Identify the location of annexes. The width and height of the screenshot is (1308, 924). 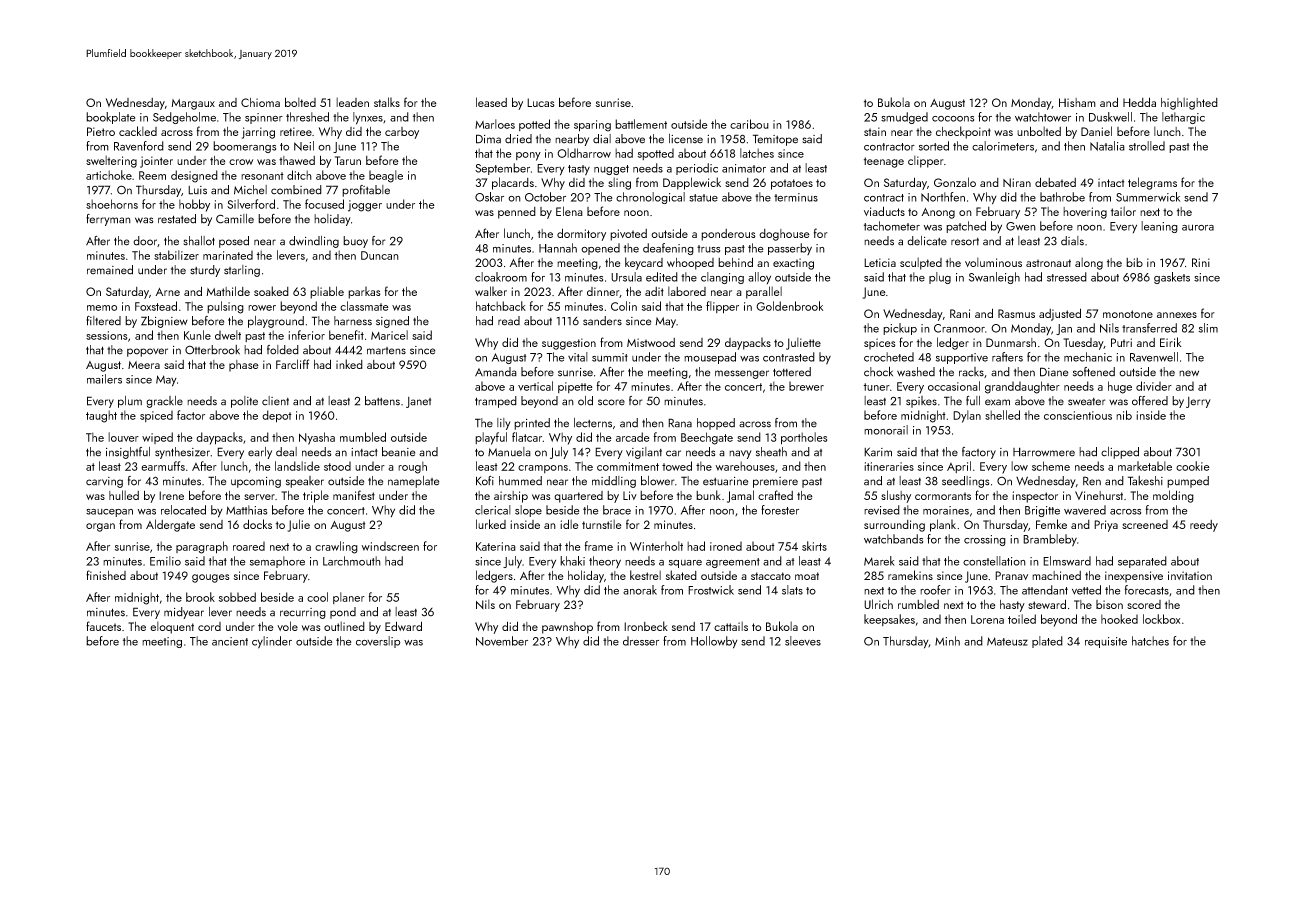
(1177, 315).
